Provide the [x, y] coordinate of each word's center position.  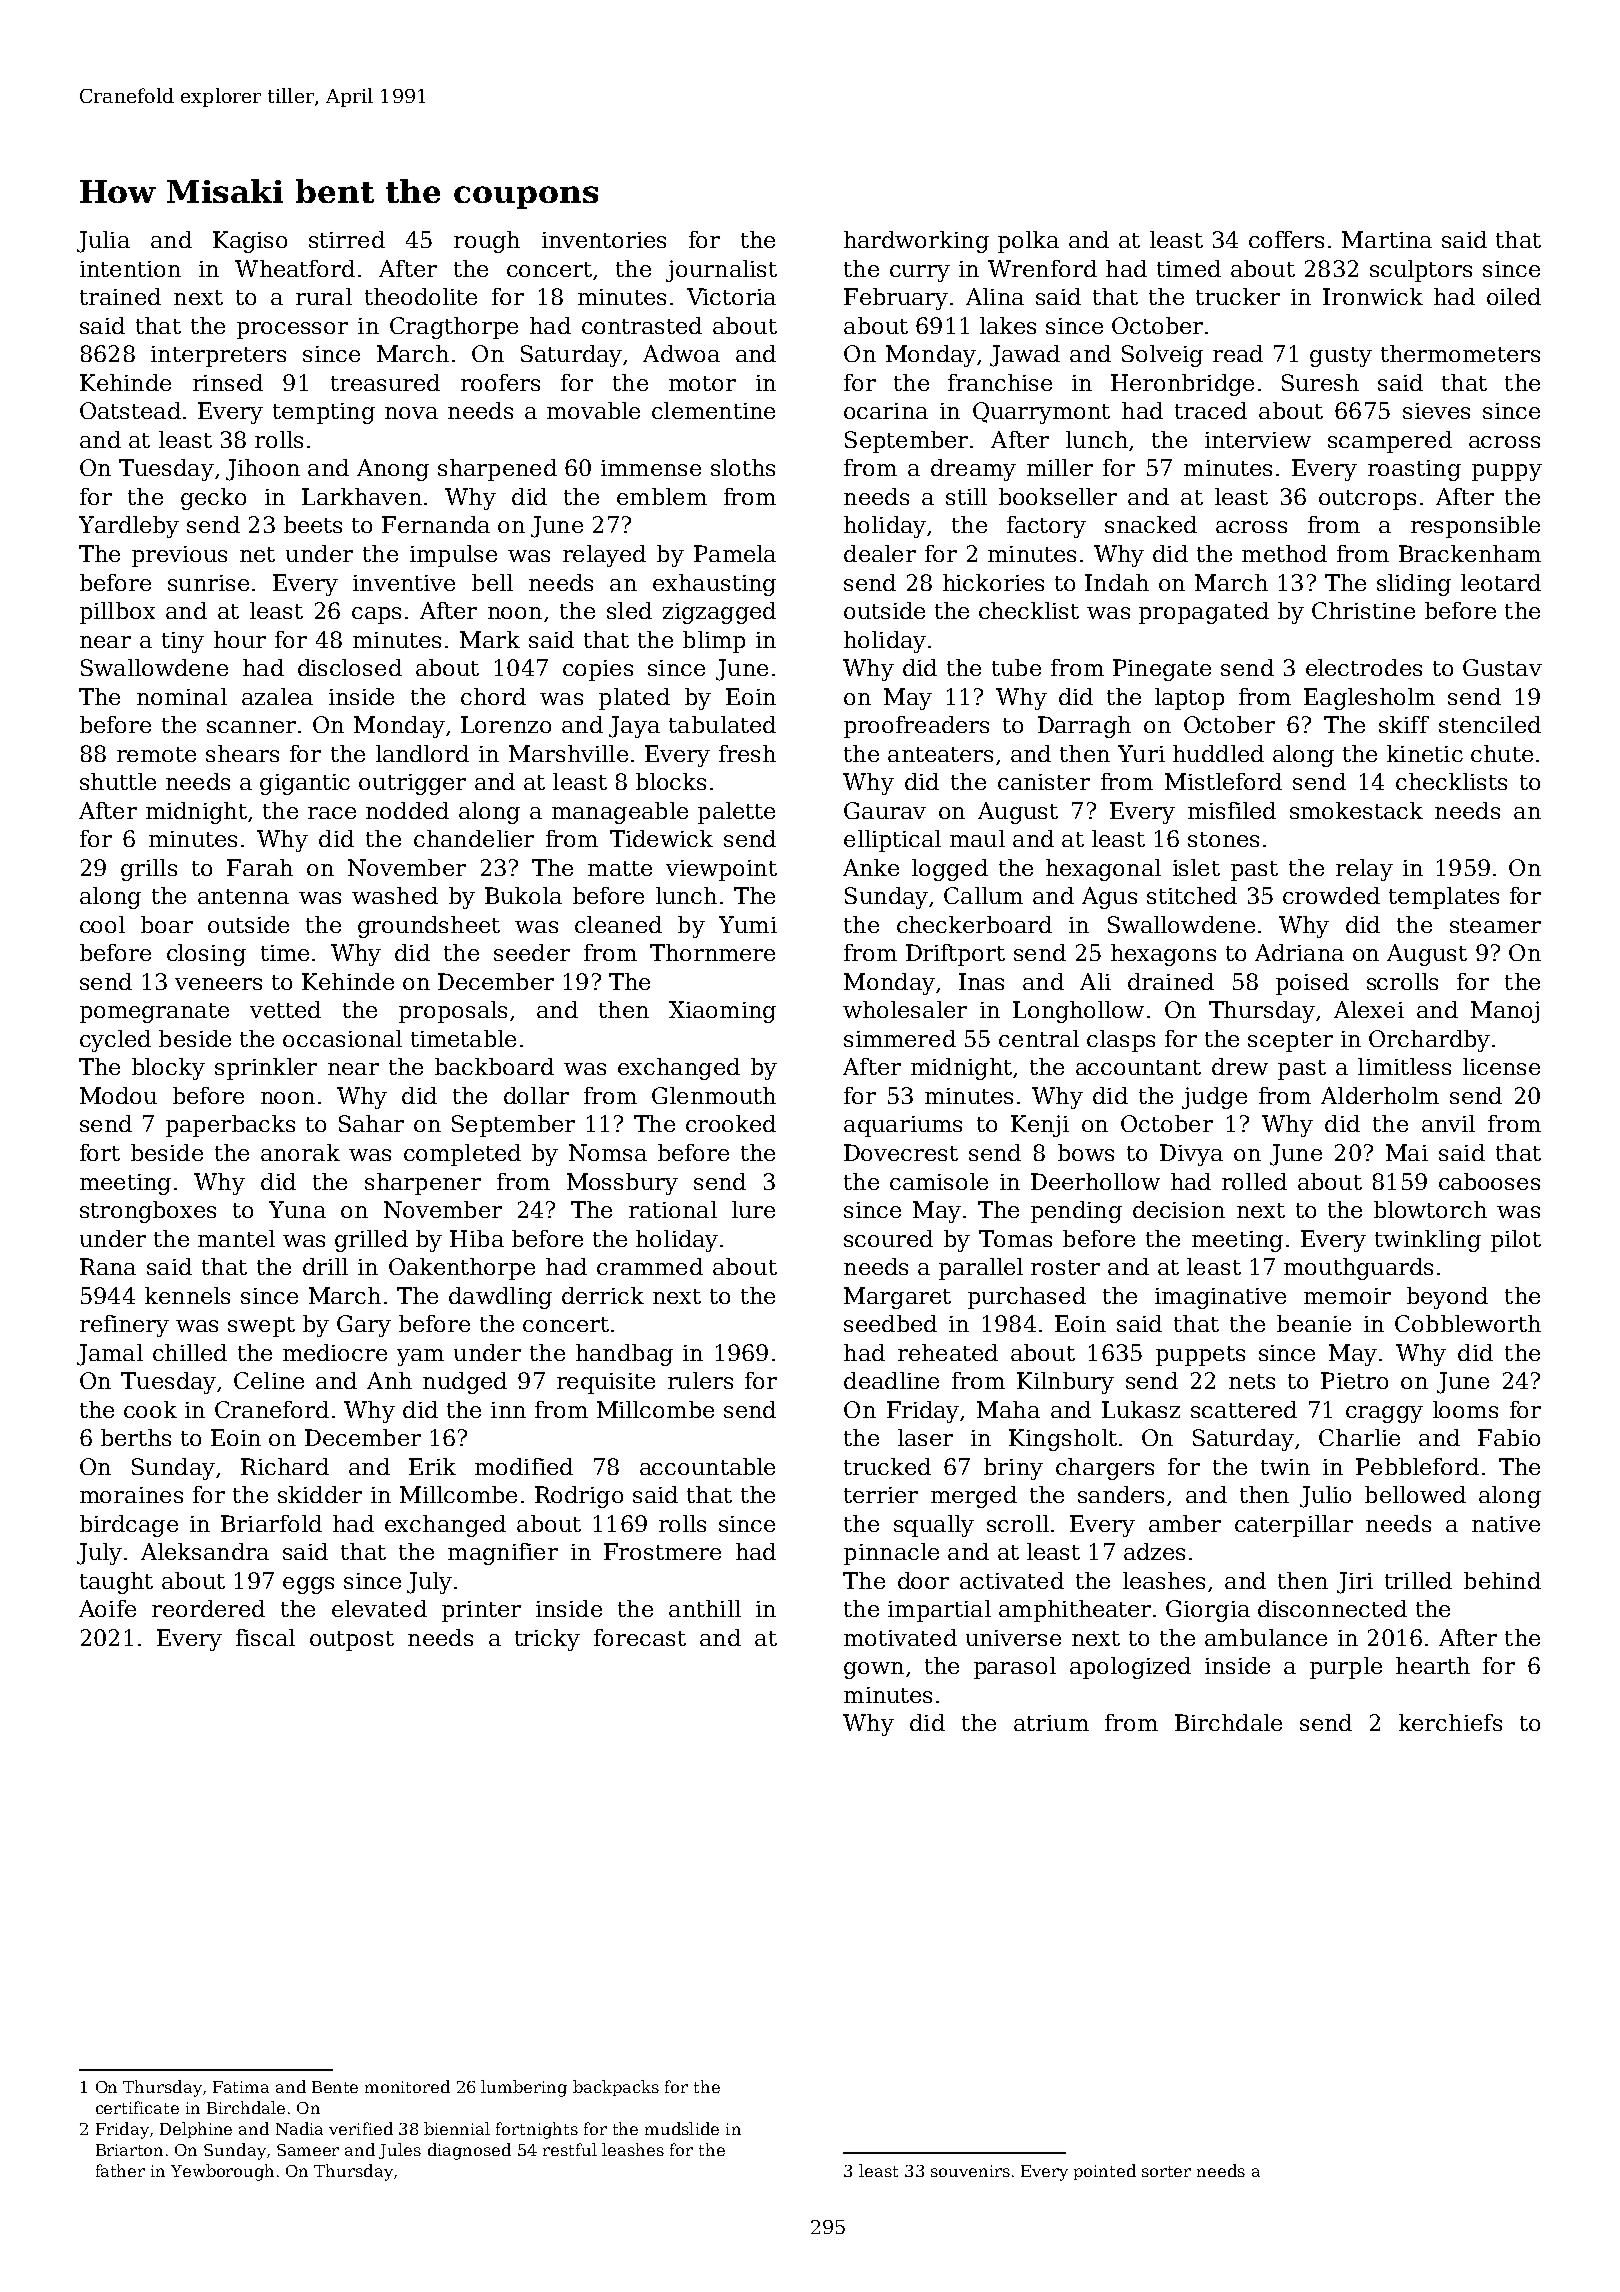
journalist [721, 271]
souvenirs [970, 2171]
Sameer [308, 2150]
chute [1502, 753]
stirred [347, 239]
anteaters [940, 754]
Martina [1387, 239]
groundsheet [429, 927]
